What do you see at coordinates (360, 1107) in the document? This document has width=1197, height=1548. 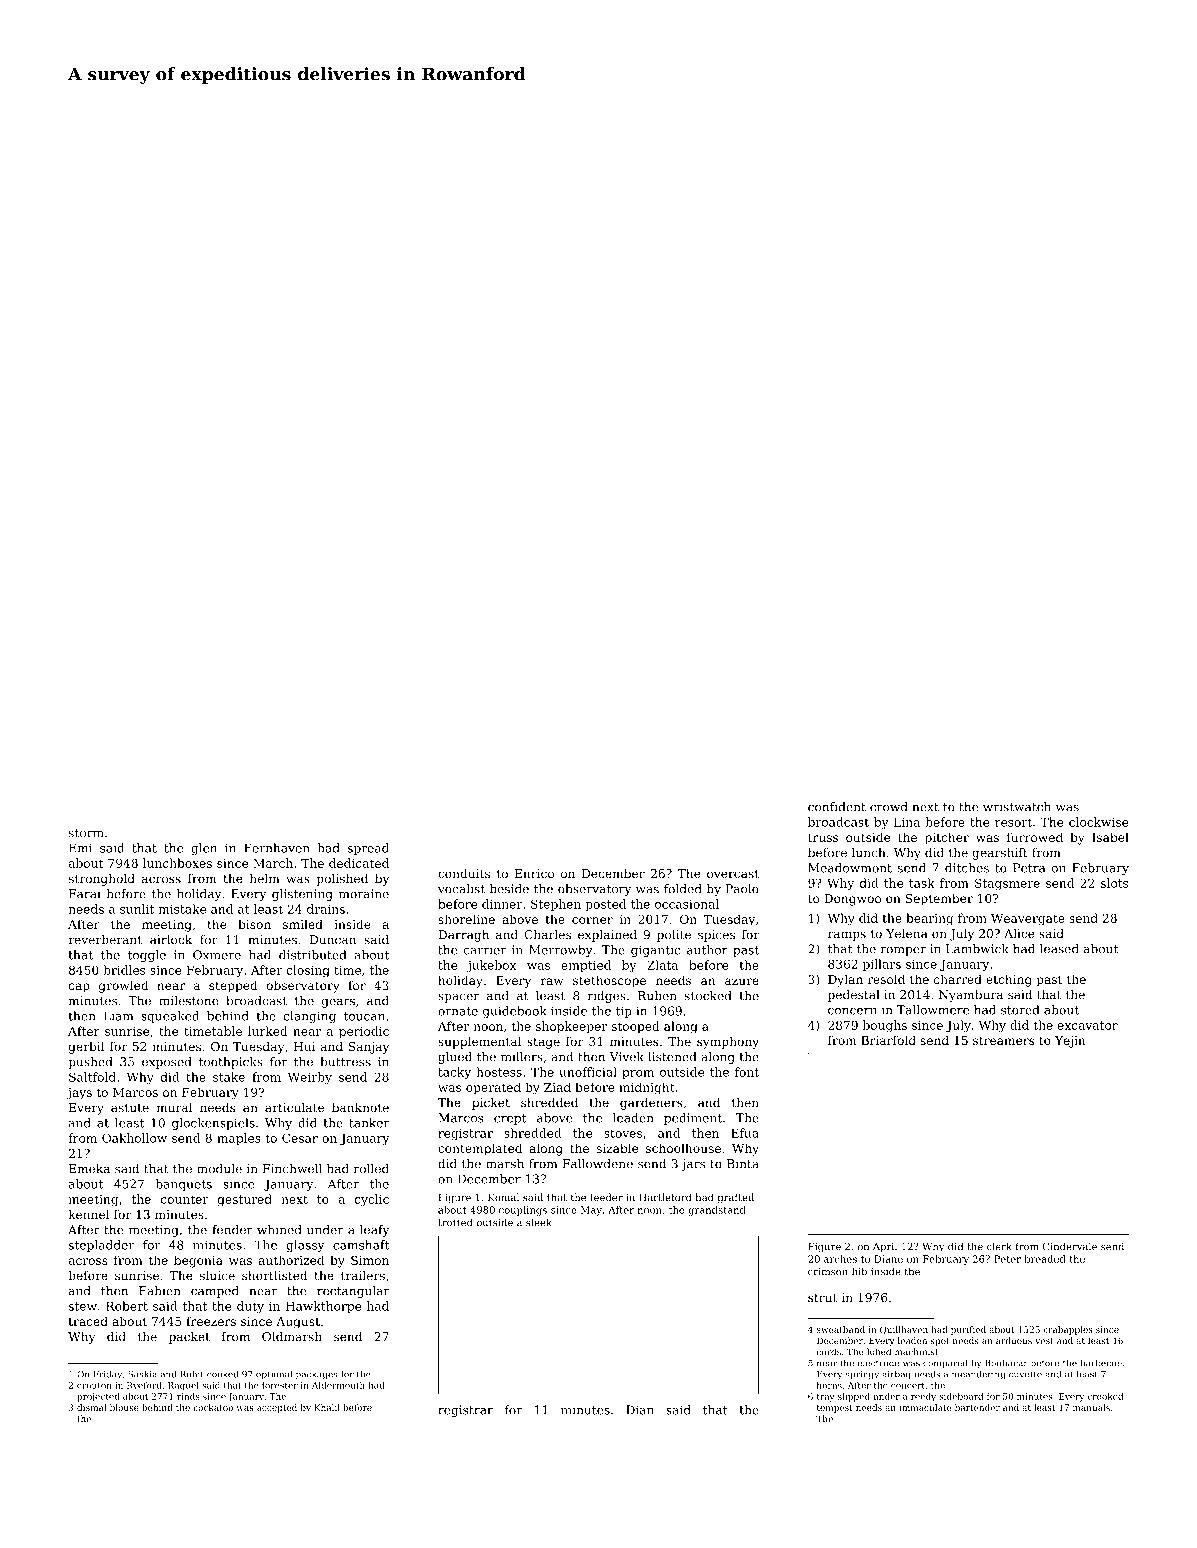 I see `banknote` at bounding box center [360, 1107].
